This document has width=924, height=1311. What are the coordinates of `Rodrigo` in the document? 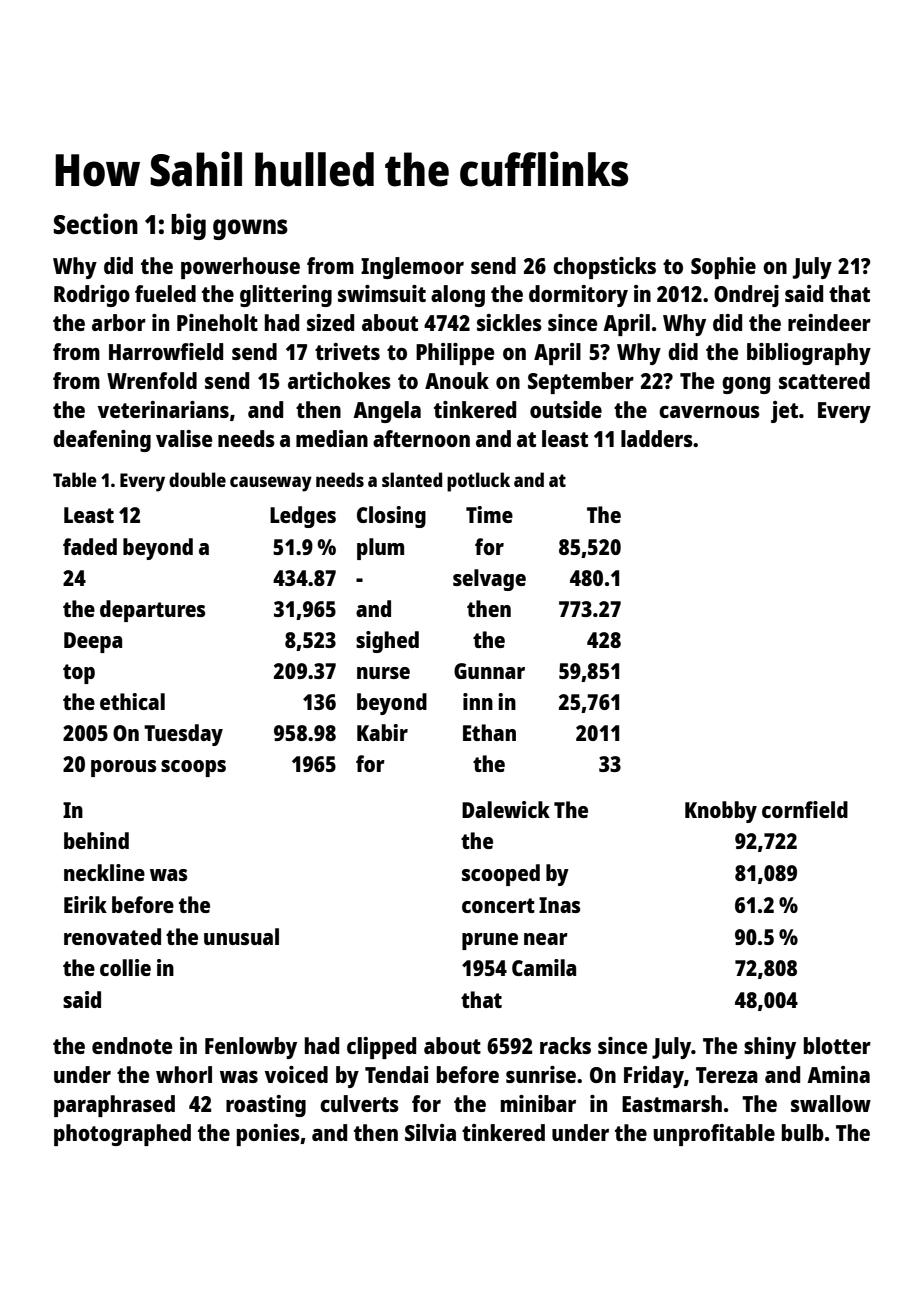 It's located at (92, 296).
